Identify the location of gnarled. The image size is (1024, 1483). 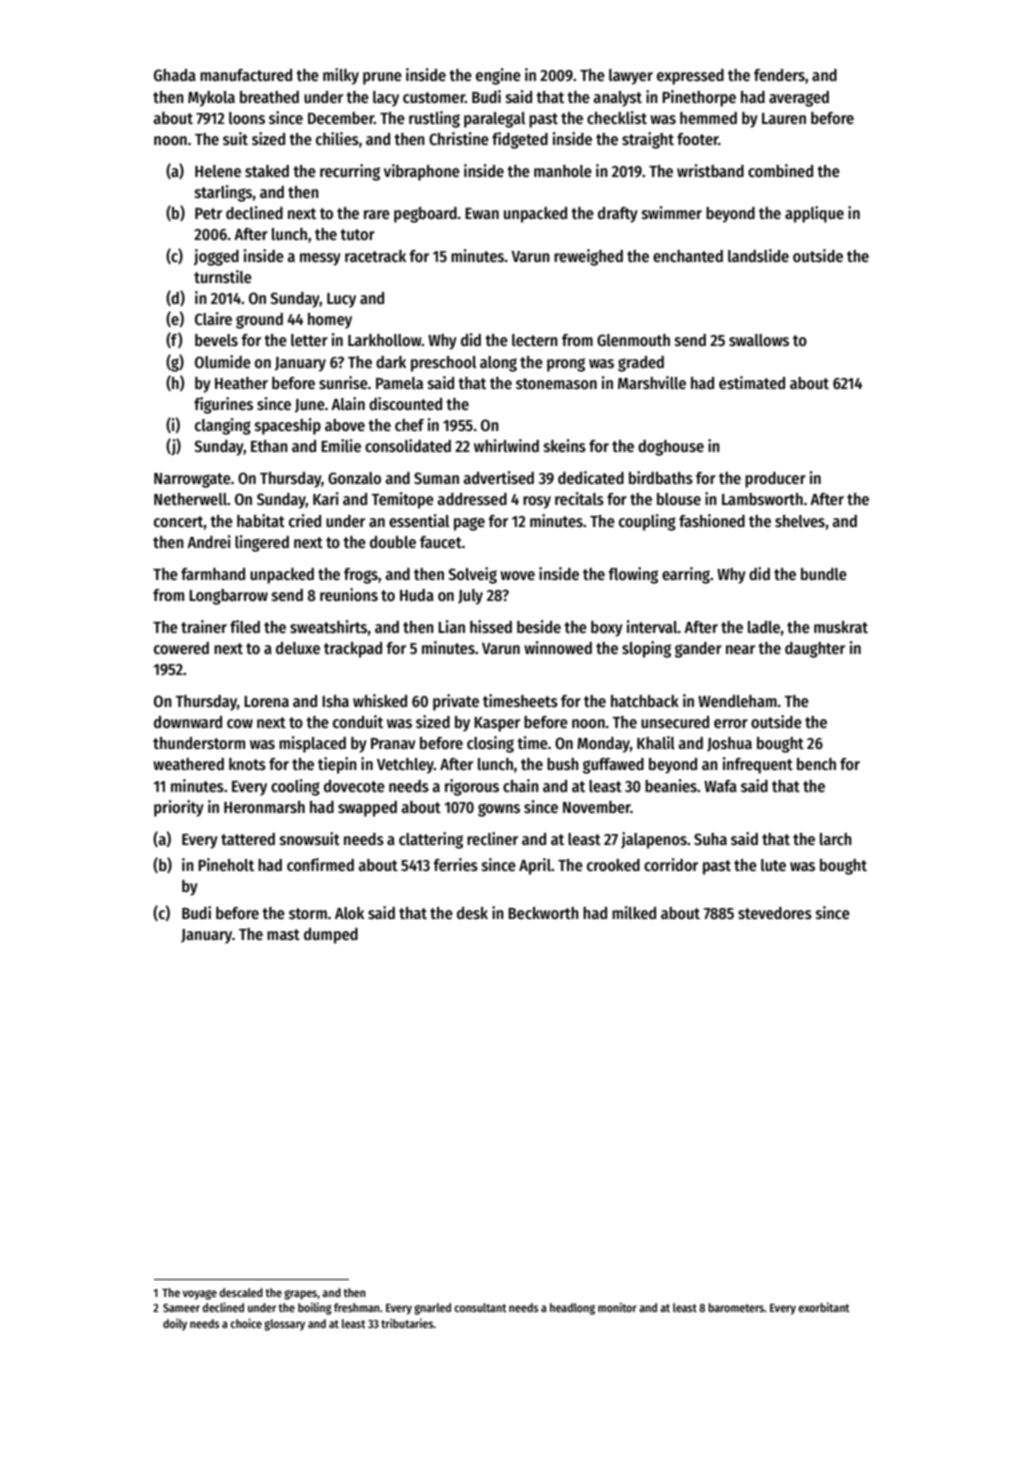
(432, 1309).
